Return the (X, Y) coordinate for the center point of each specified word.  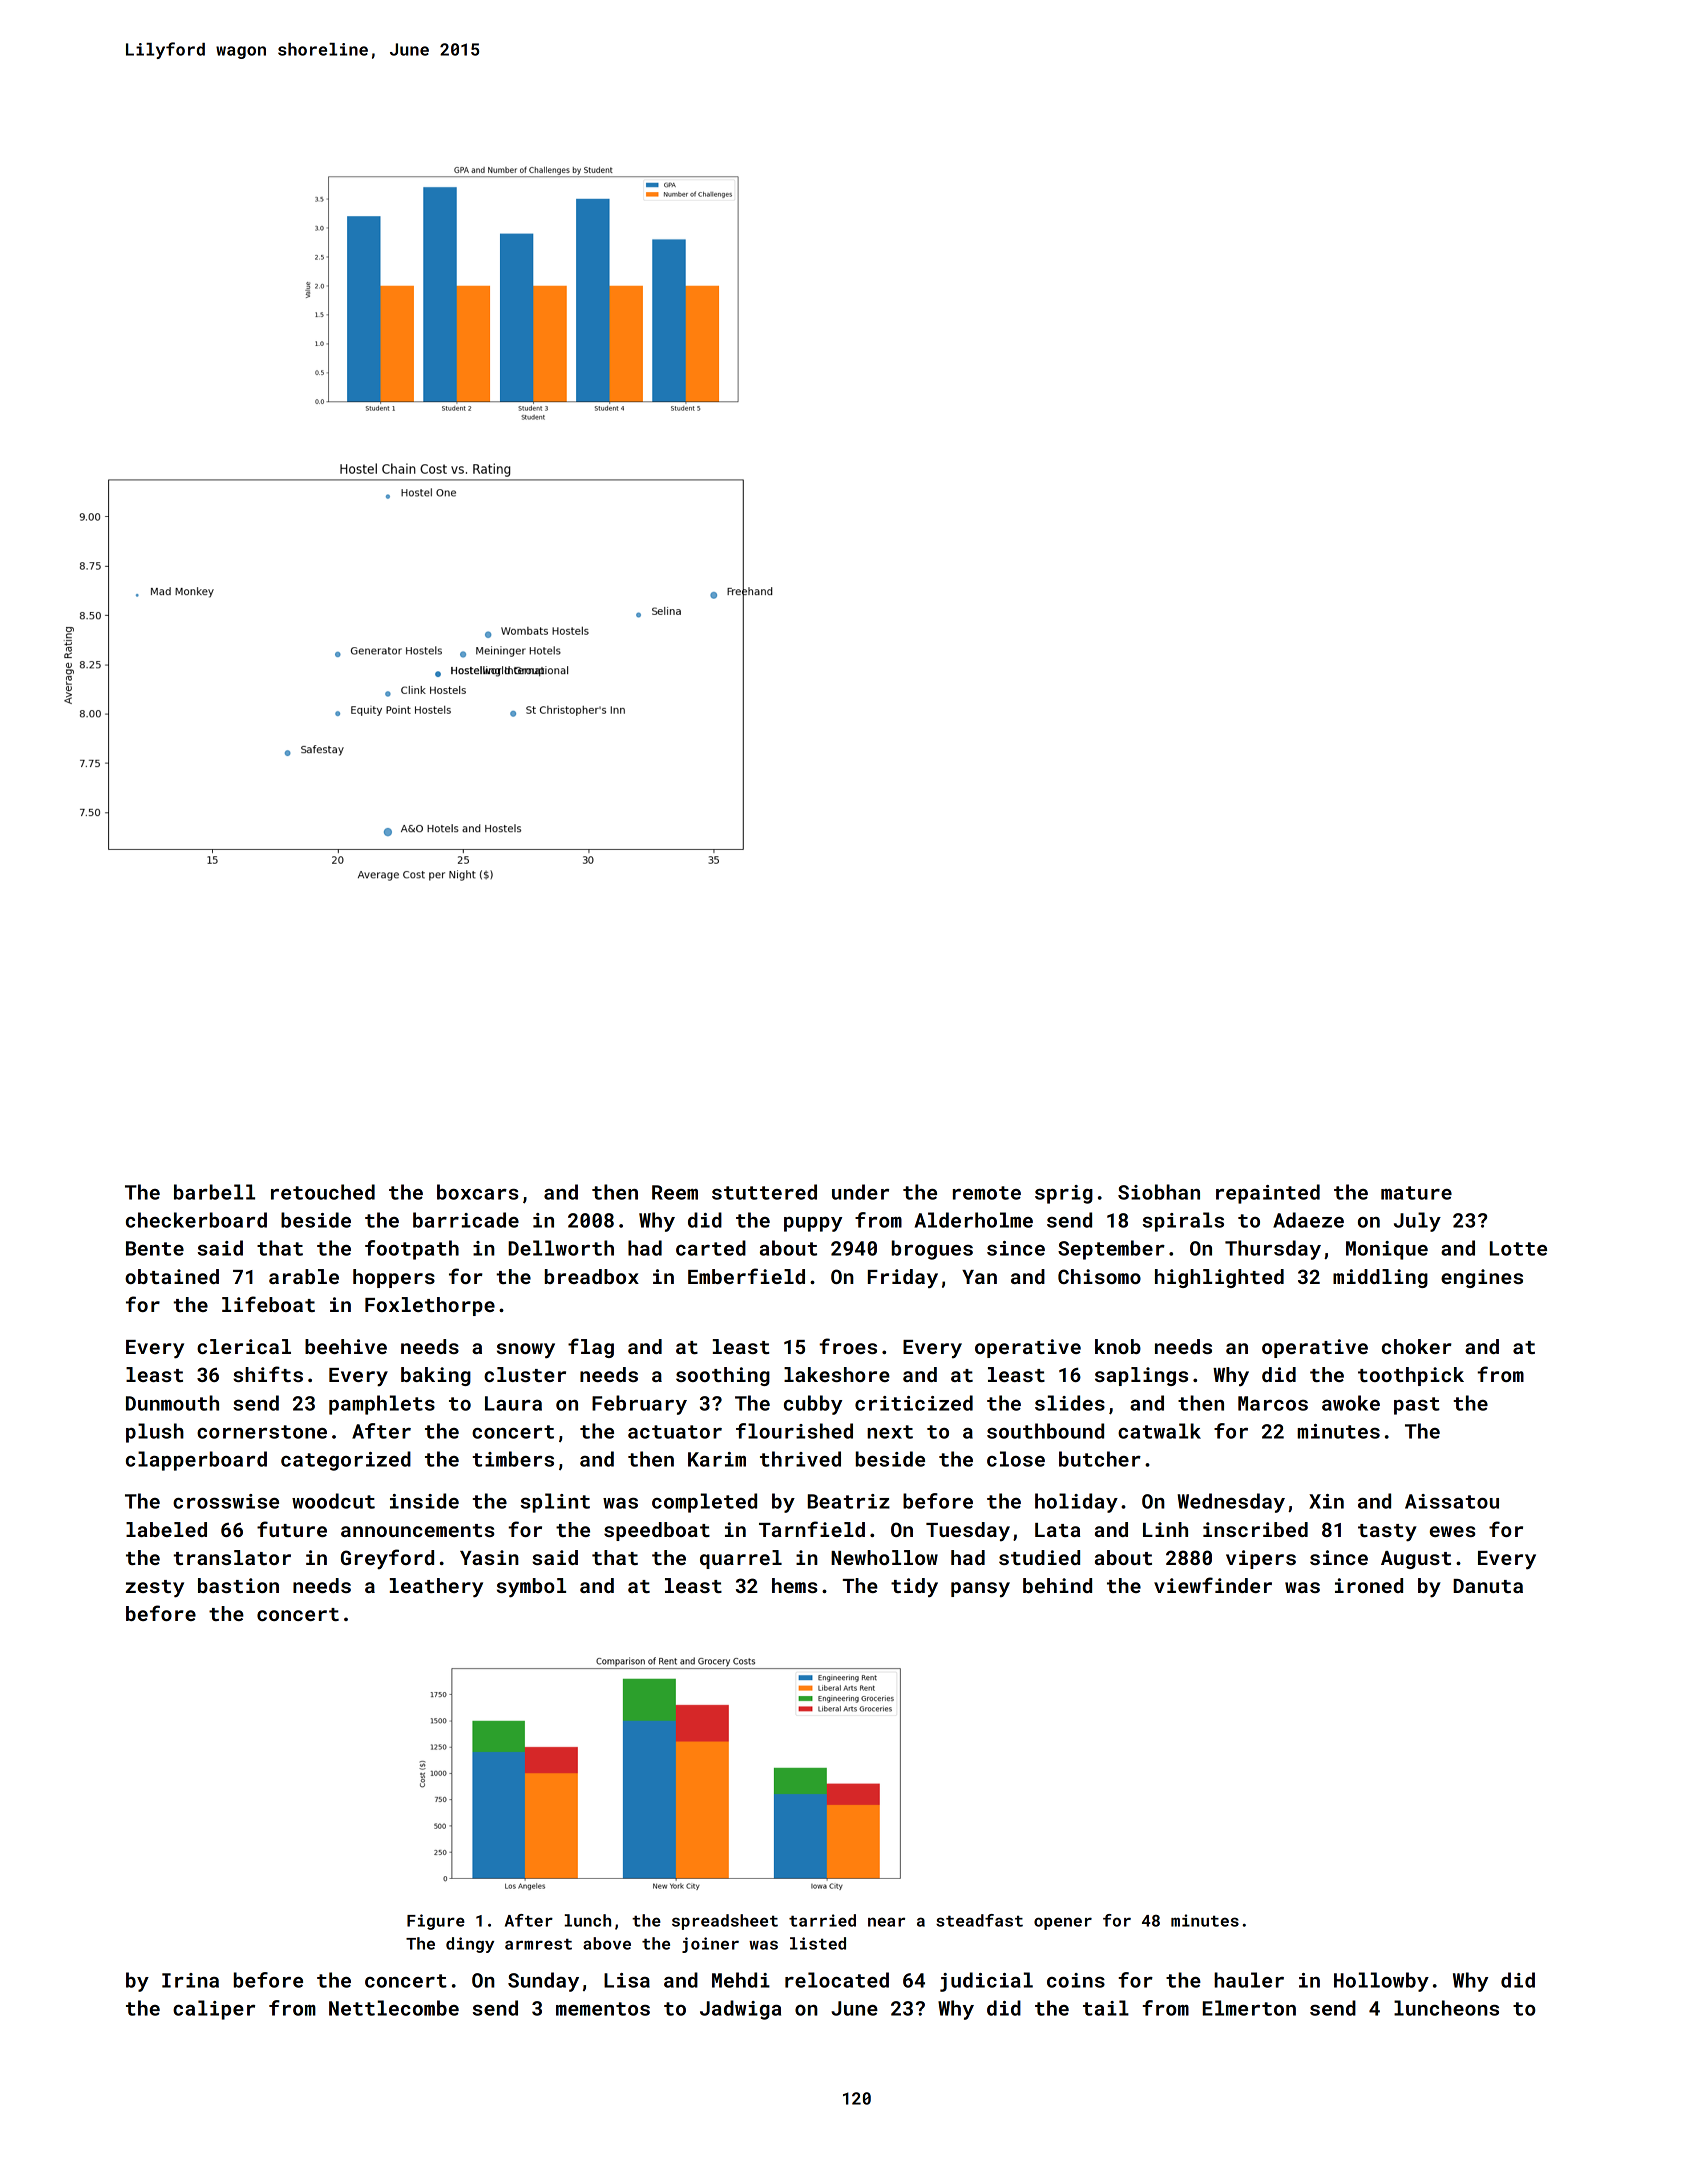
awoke (1351, 1403)
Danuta (1488, 1586)
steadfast (979, 1920)
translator (232, 1557)
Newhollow (884, 1557)
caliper (214, 2010)
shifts (268, 1374)
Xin (1326, 1501)
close (1016, 1459)
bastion (238, 1585)
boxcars (478, 1192)
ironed (1369, 1585)
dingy (470, 1945)
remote (987, 1193)
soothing (723, 1376)
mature (1416, 1193)
